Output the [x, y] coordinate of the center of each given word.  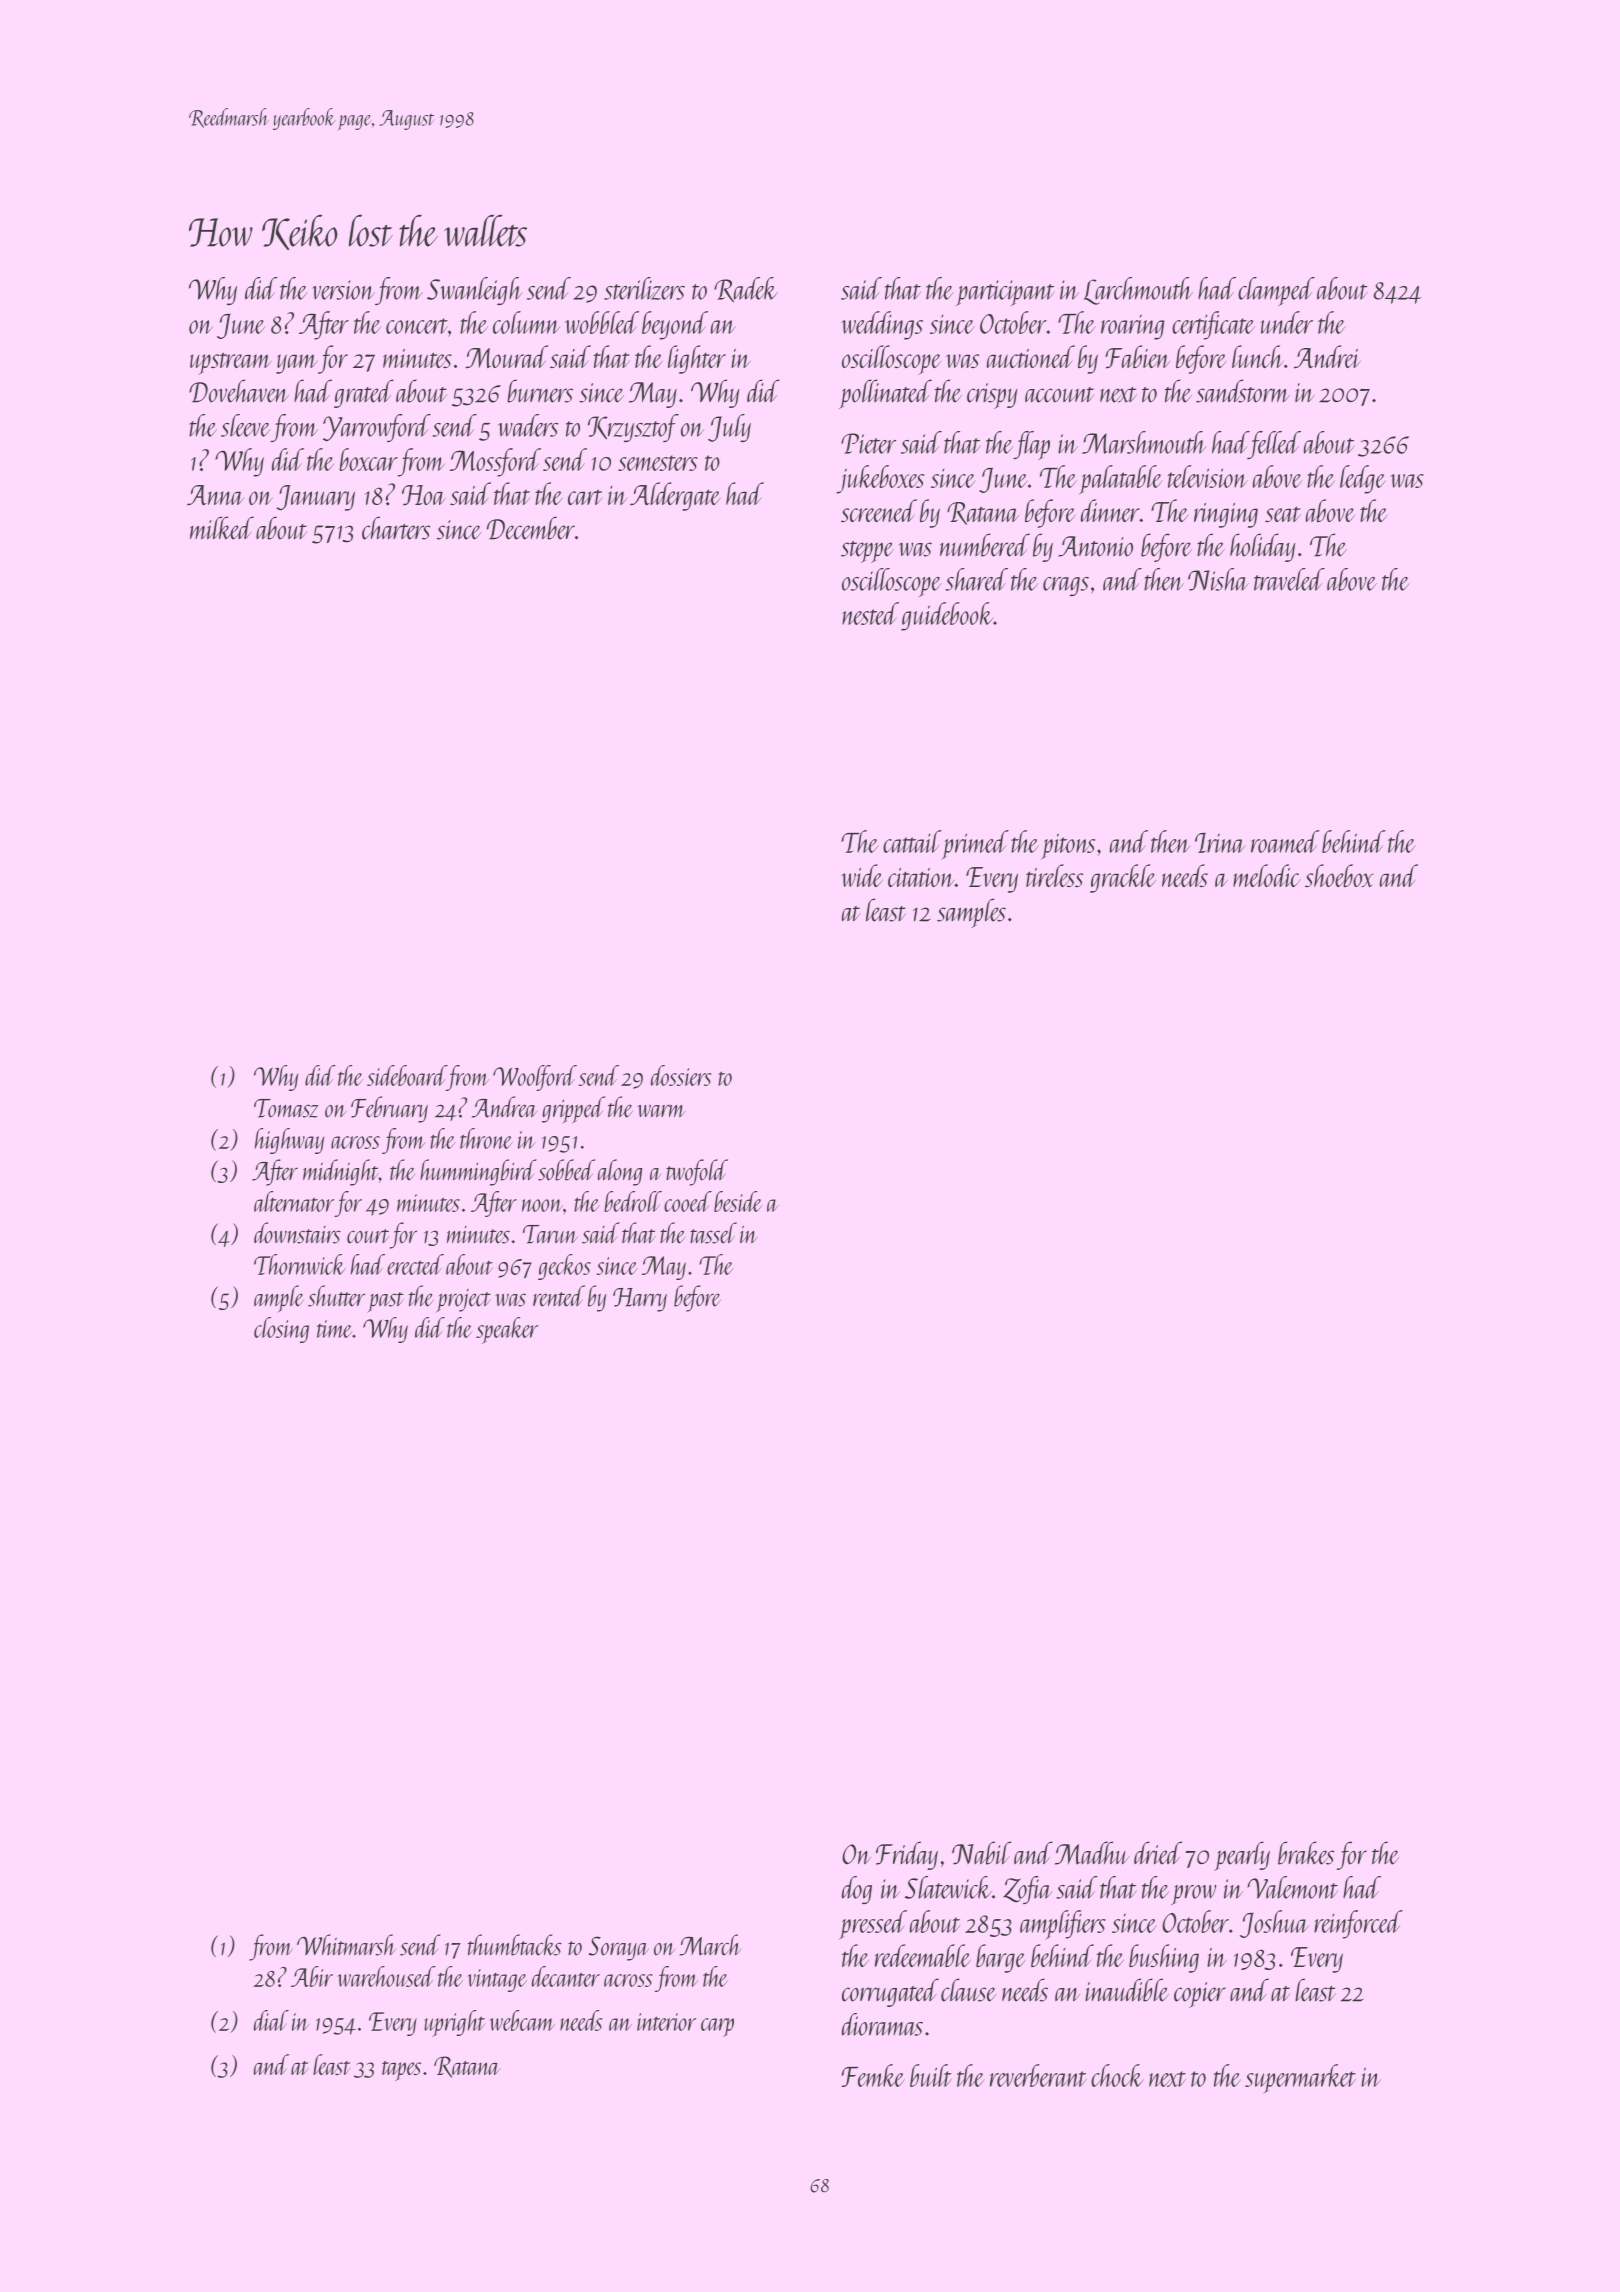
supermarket [1300, 2079]
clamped [1276, 291]
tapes [401, 2071]
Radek [746, 289]
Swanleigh [475, 291]
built [931, 2075]
